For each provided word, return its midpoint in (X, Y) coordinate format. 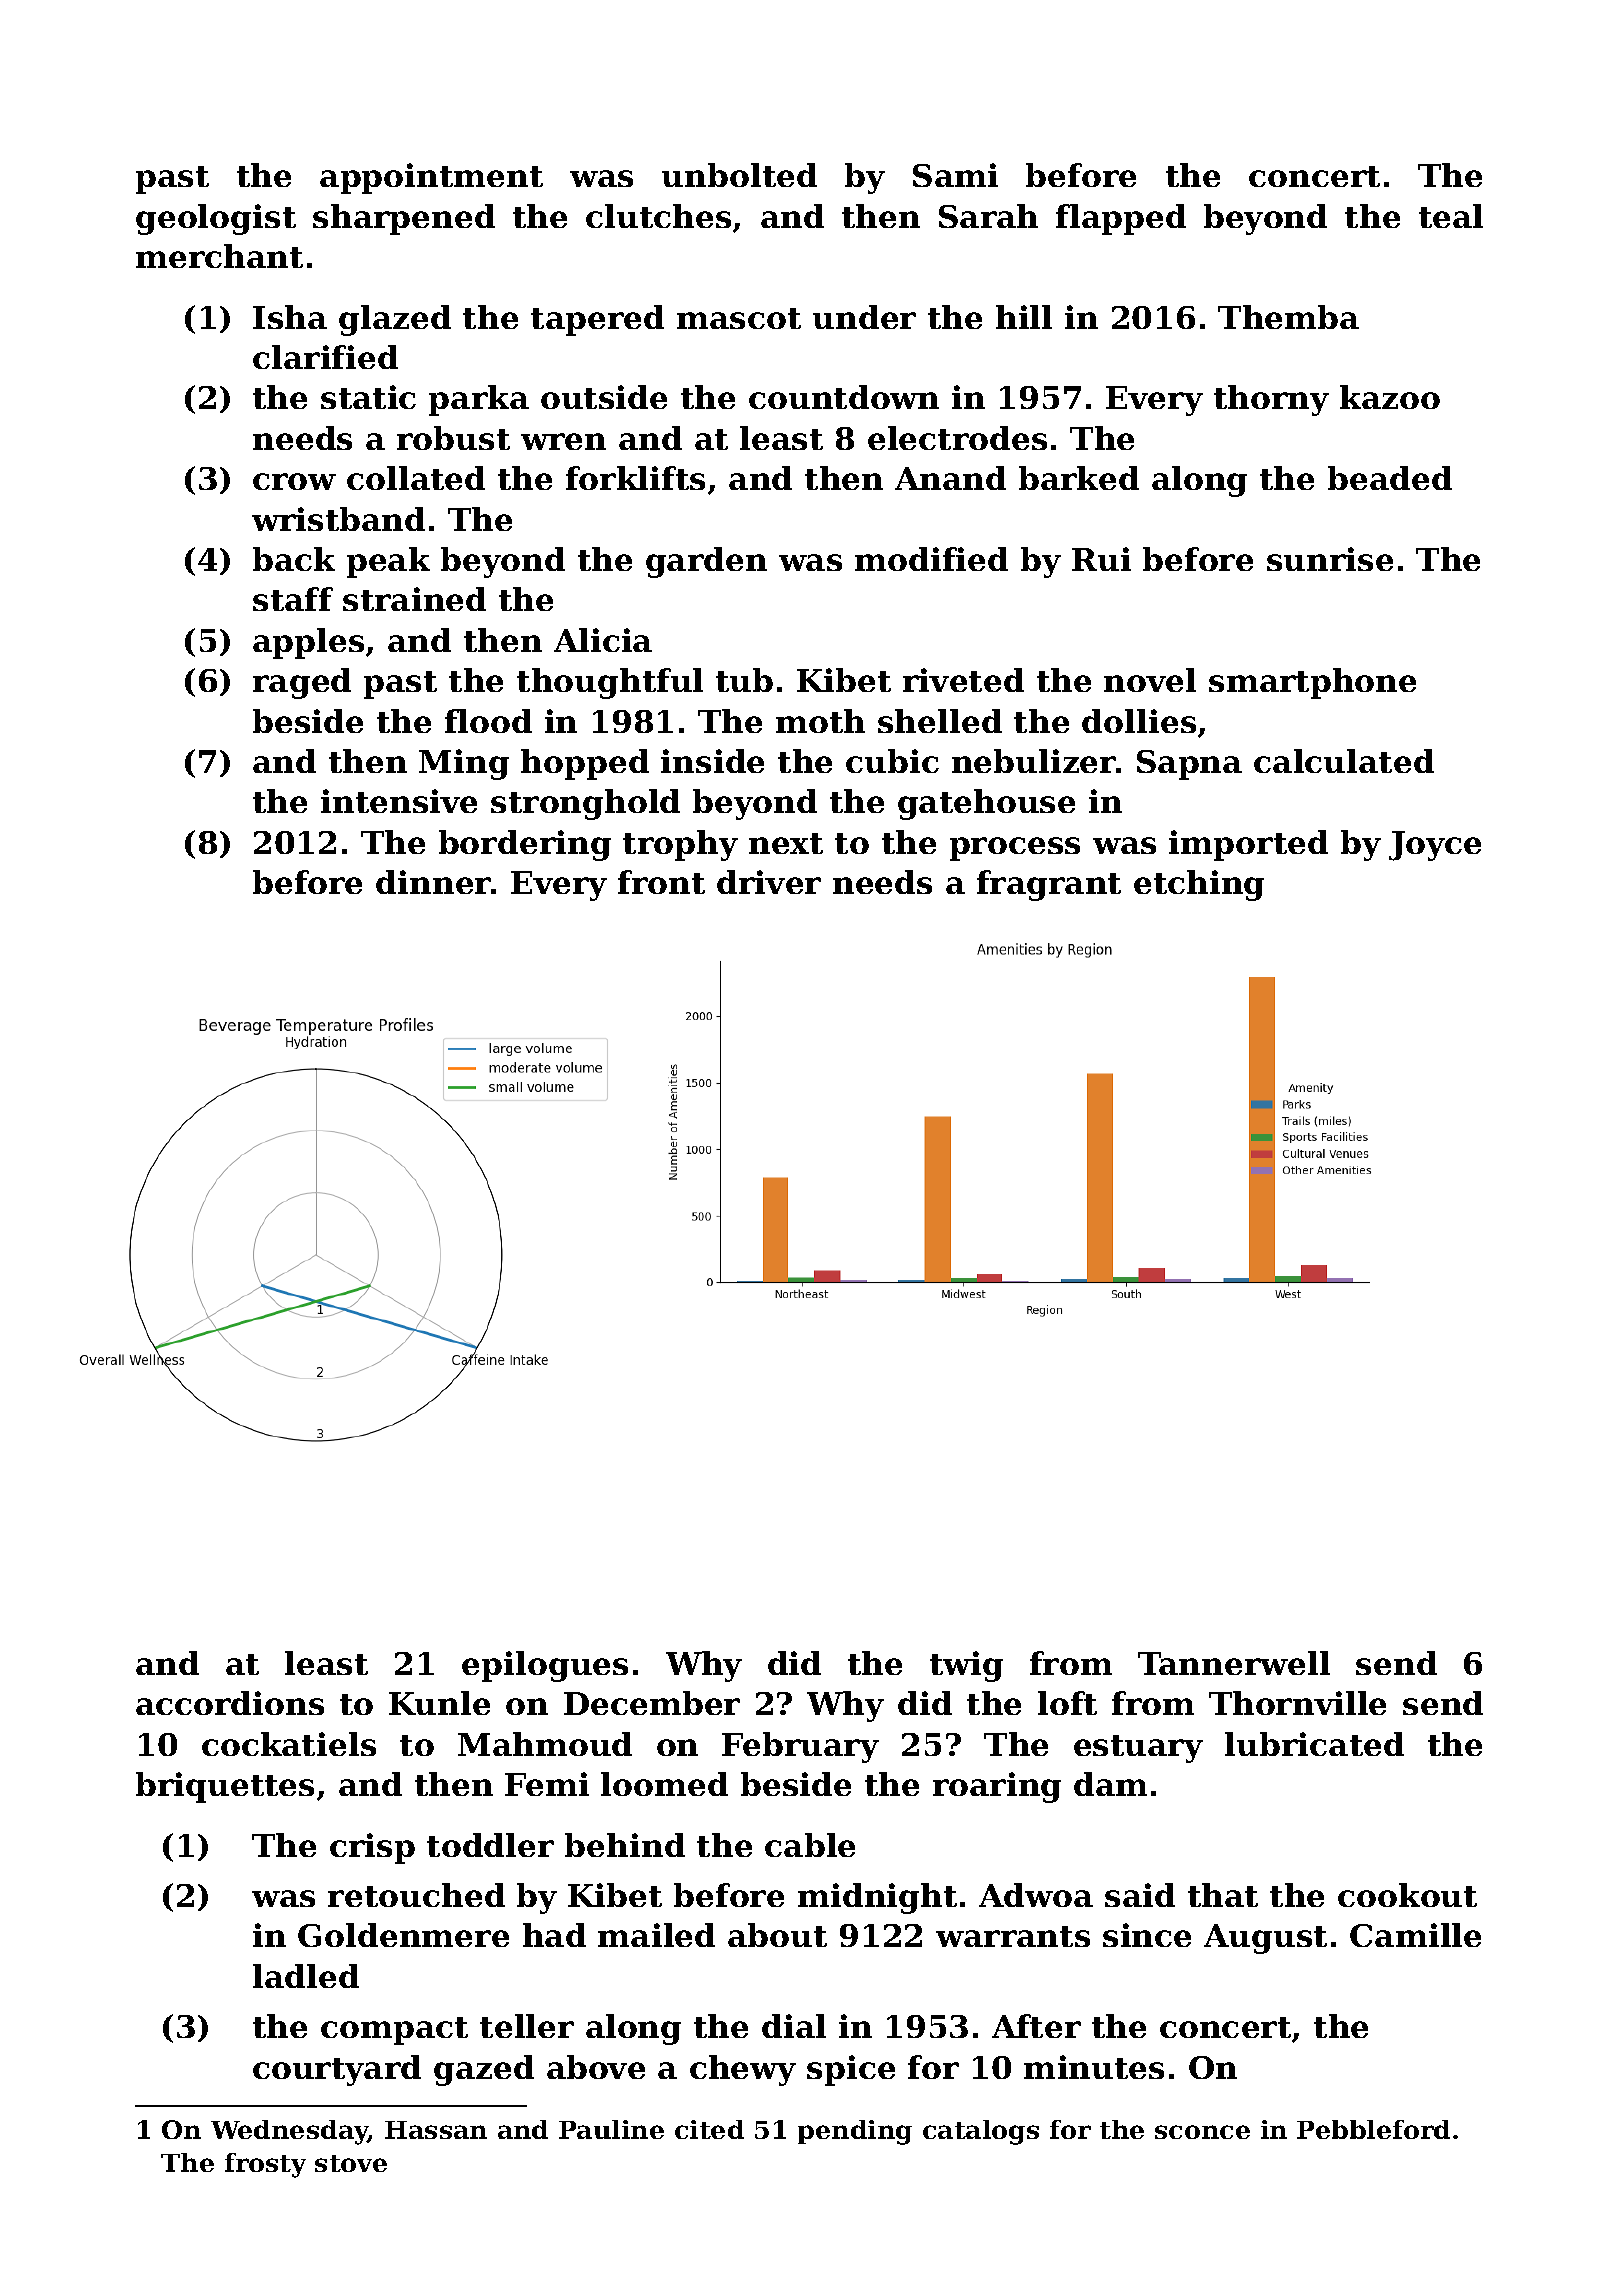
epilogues (545, 1666)
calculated (1344, 761)
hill (1024, 317)
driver (769, 882)
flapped (1121, 219)
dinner (433, 882)
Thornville (1297, 1703)
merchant (219, 256)
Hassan (436, 2130)
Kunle (439, 1703)
